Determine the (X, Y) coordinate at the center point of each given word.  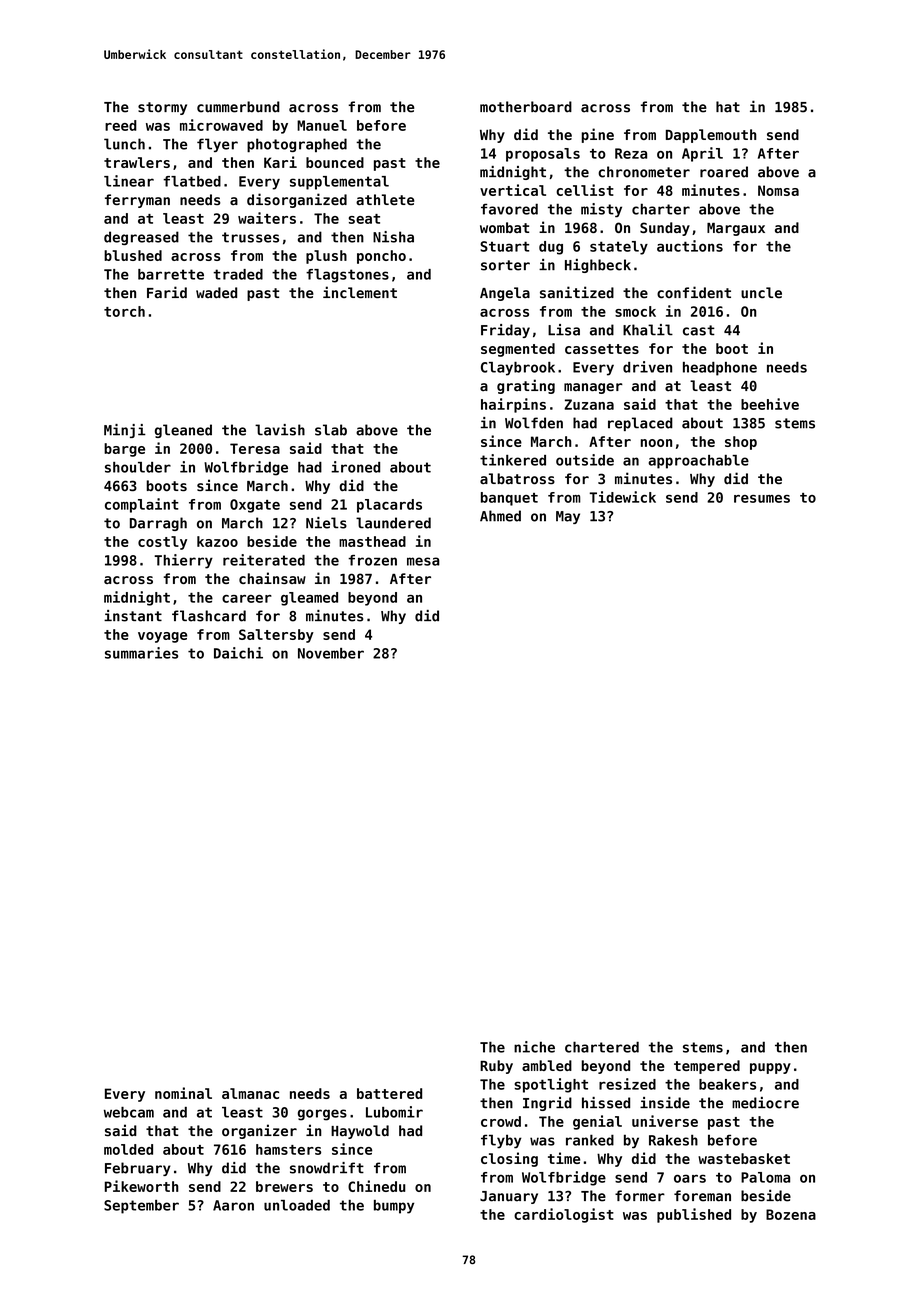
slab (331, 430)
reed (121, 125)
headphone (720, 369)
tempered (707, 1067)
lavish (280, 430)
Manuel (322, 125)
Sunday (665, 229)
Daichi (238, 653)
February (138, 1169)
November (331, 653)
